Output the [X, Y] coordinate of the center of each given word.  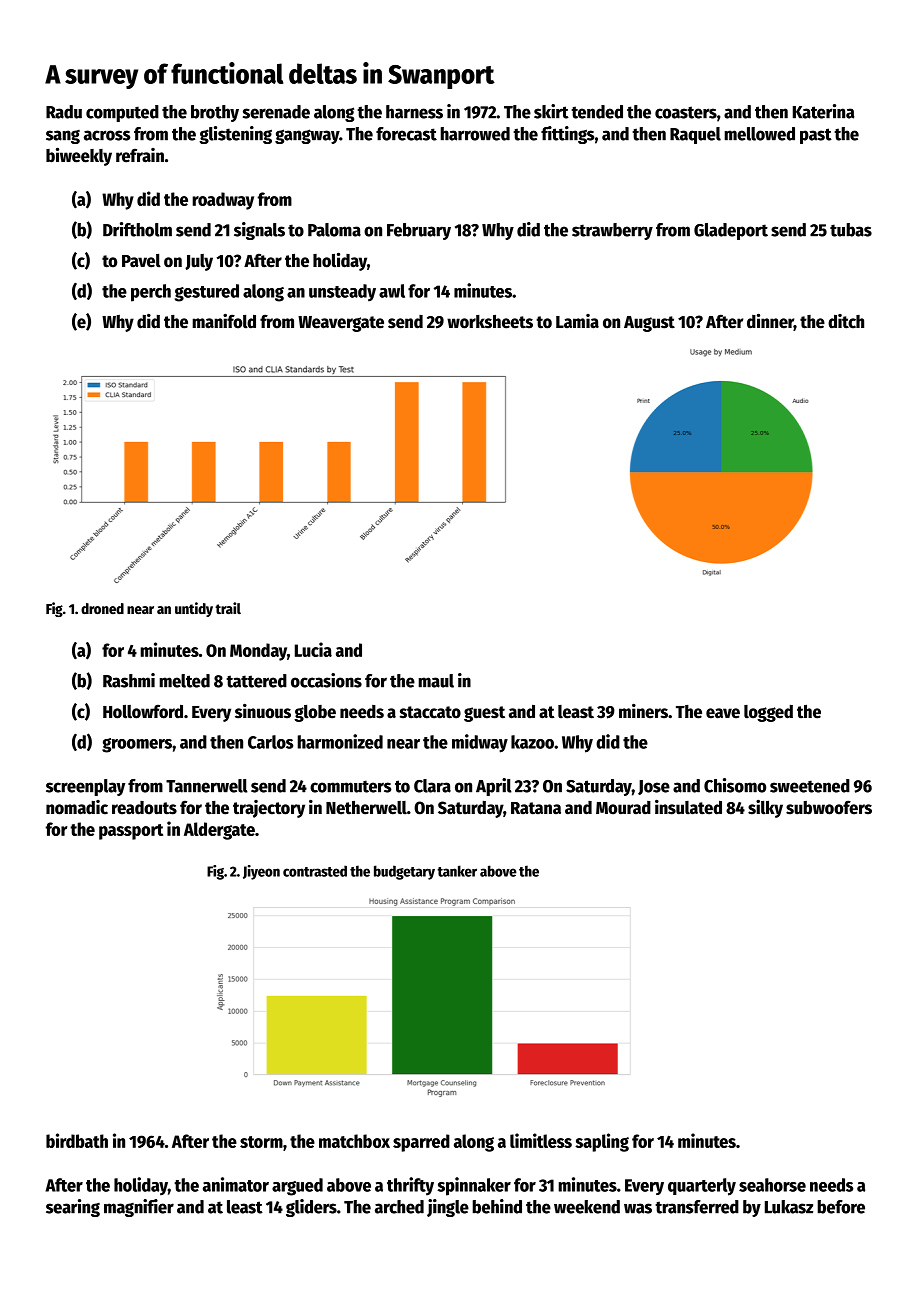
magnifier [139, 1208]
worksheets [490, 321]
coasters [686, 112]
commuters [350, 786]
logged [768, 713]
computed [122, 113]
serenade [276, 112]
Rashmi [129, 680]
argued [297, 1187]
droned [102, 608]
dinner [770, 322]
